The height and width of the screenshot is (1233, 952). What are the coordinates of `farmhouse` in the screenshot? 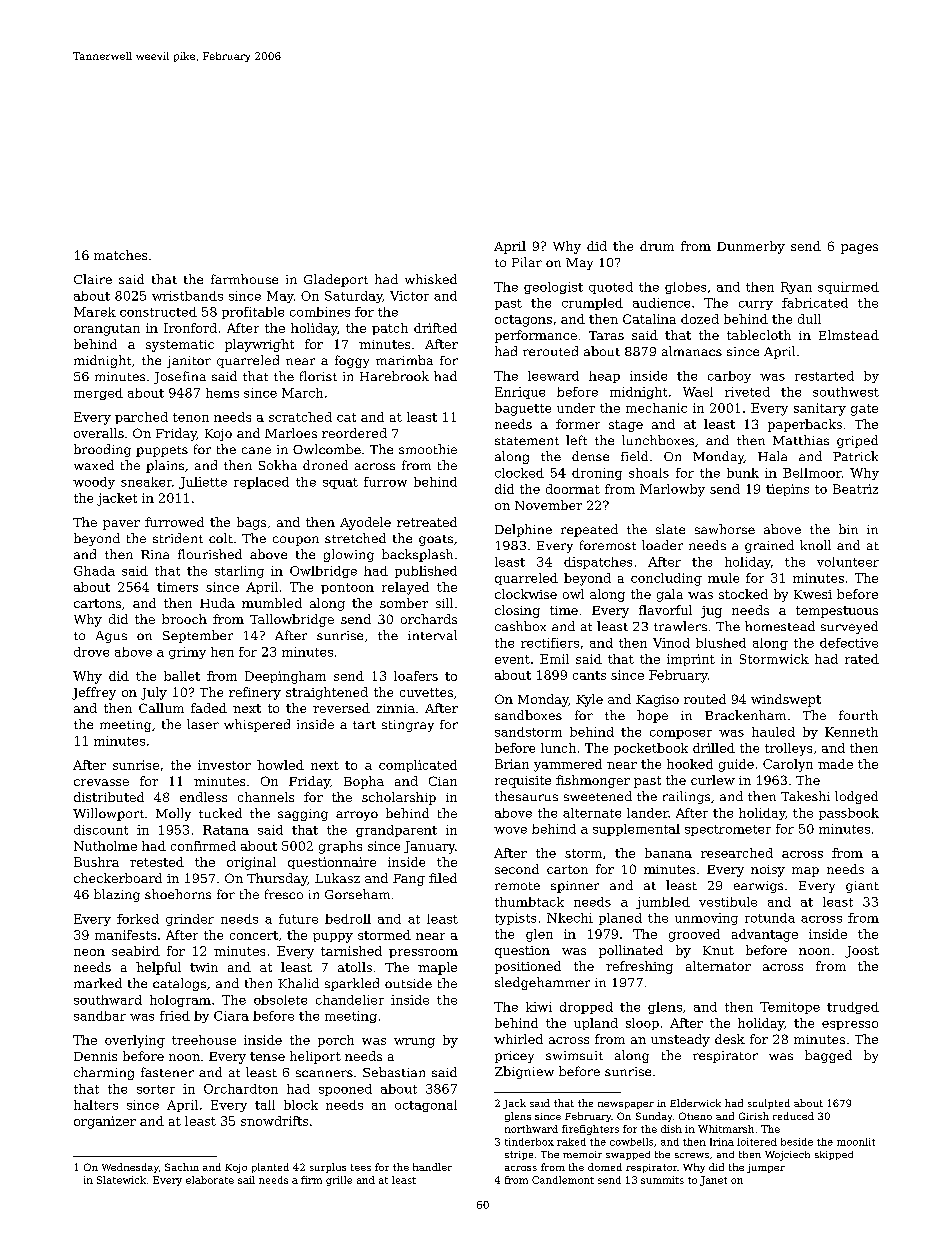 It's located at (244, 279).
